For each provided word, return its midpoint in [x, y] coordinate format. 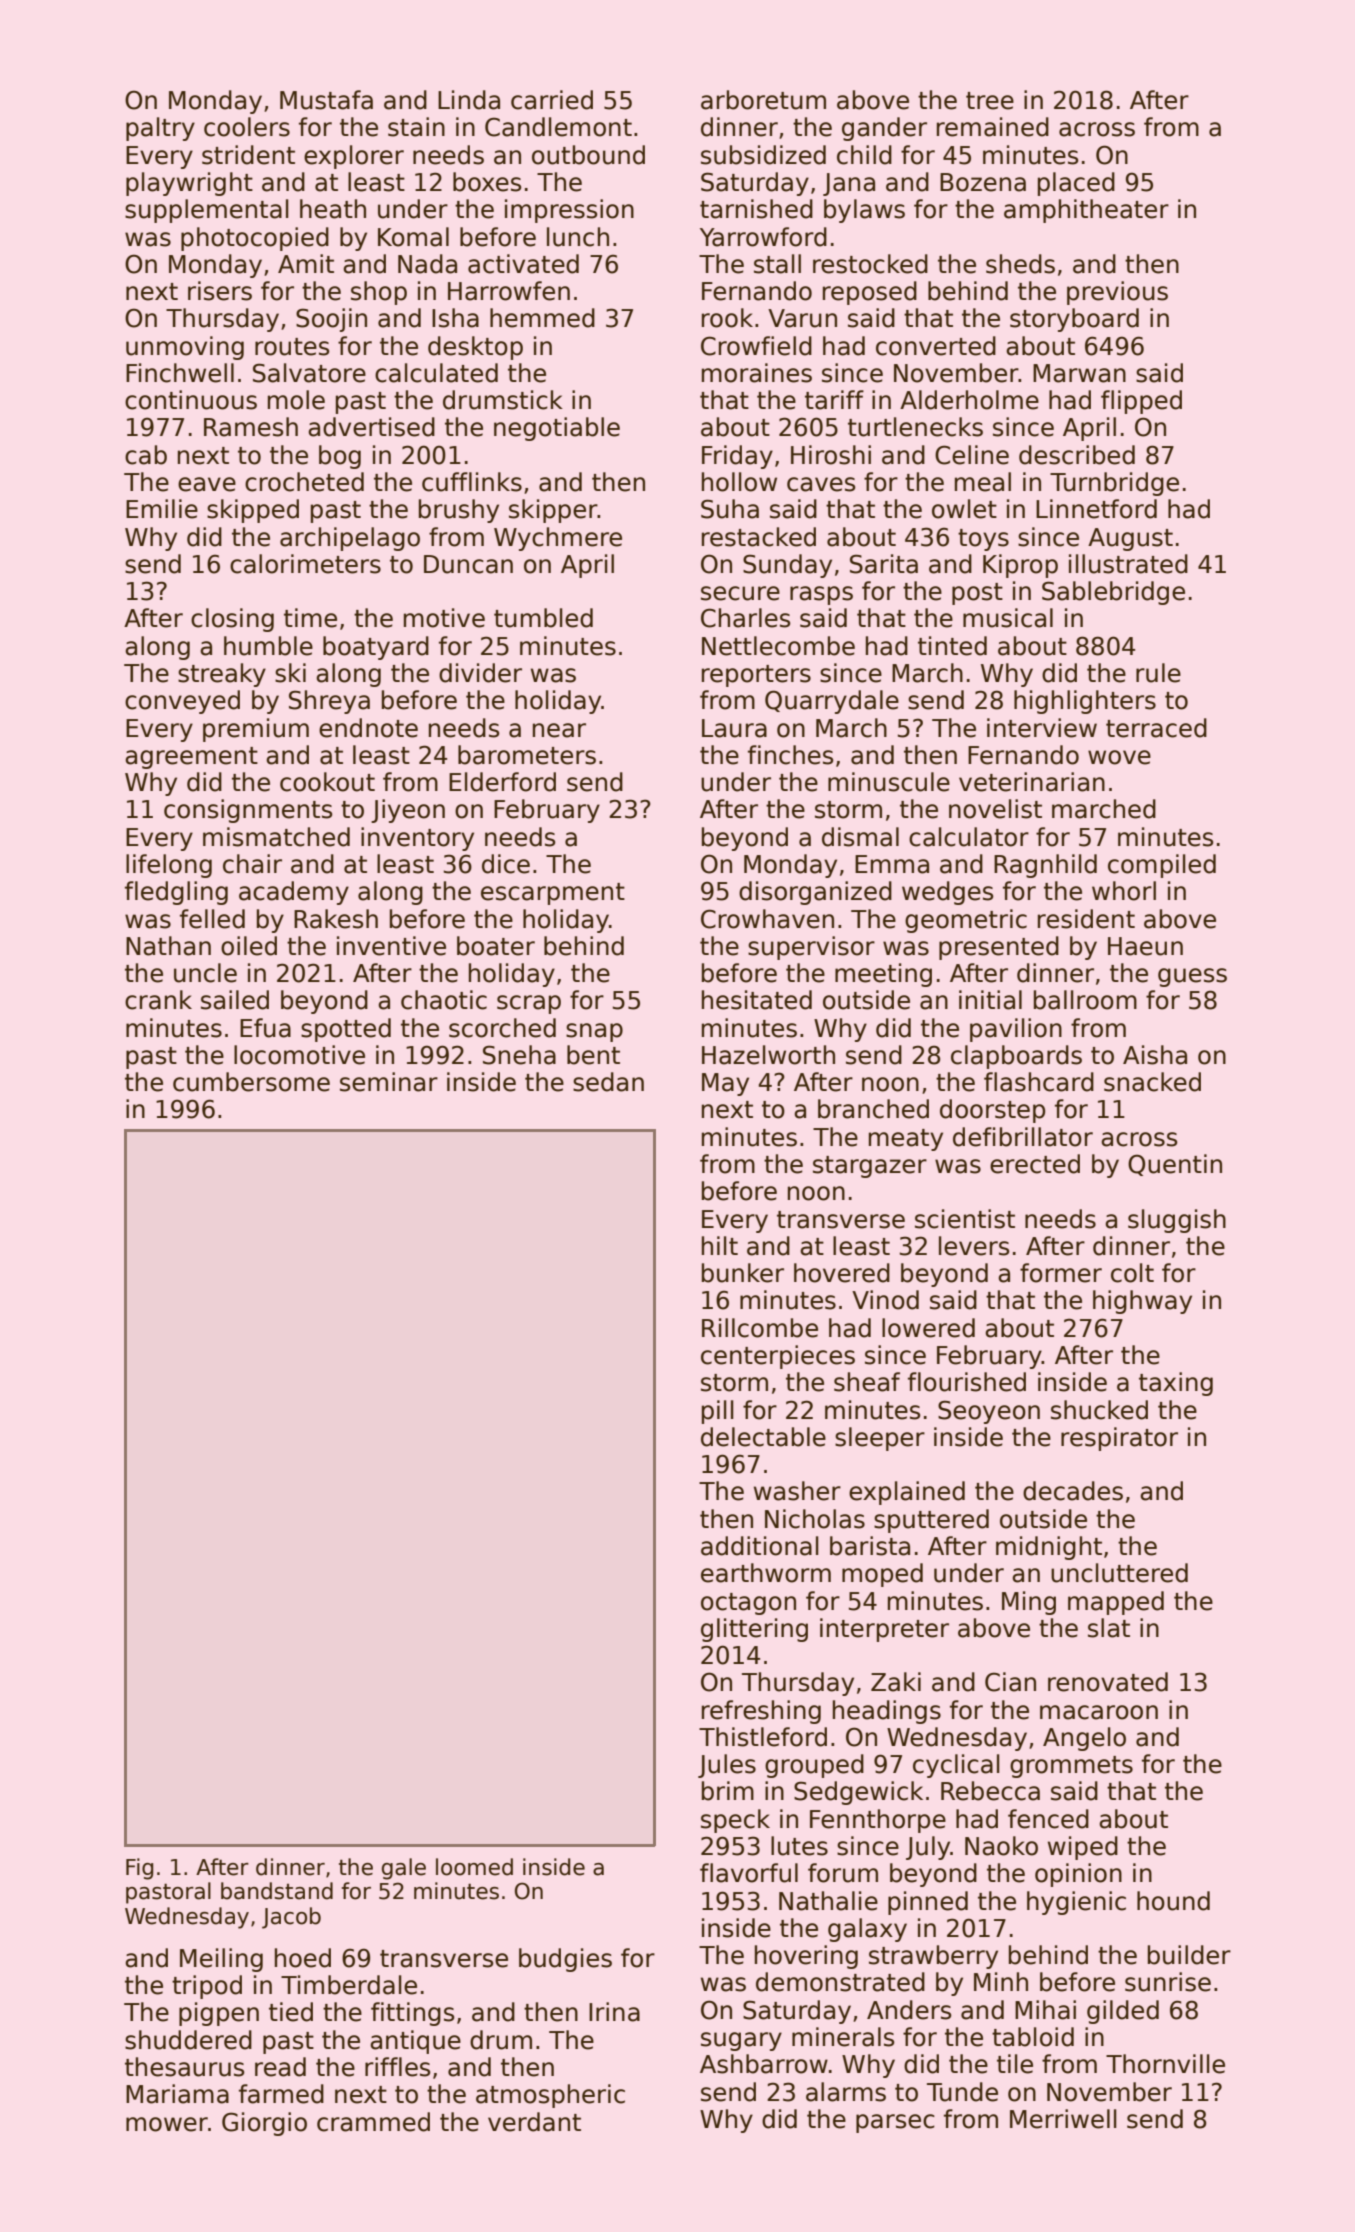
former [1061, 1273]
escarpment [553, 894]
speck [735, 1821]
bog [340, 457]
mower [167, 2124]
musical [1008, 618]
